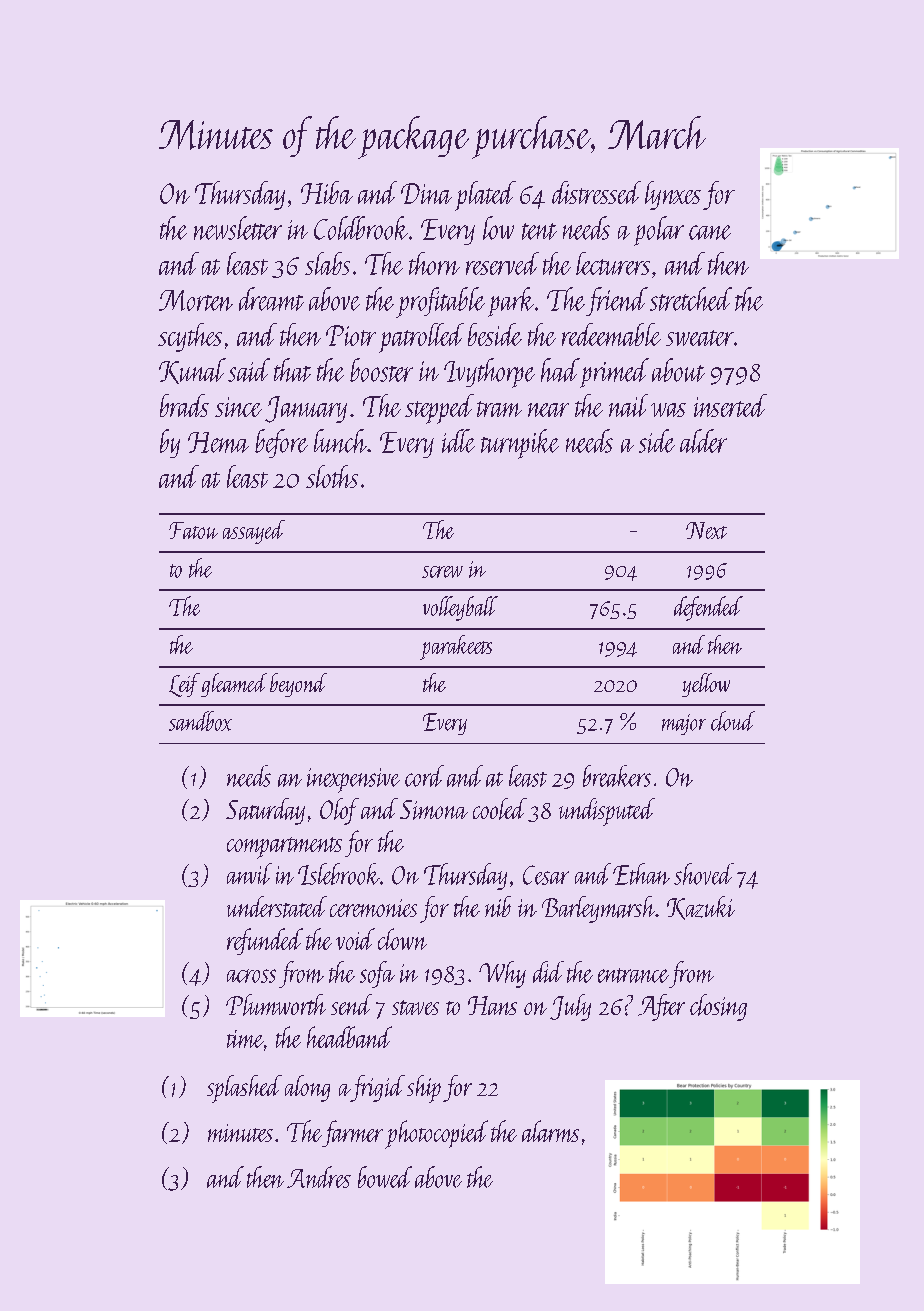 This document has width=924, height=1311. I want to click on distressed, so click(596, 192).
